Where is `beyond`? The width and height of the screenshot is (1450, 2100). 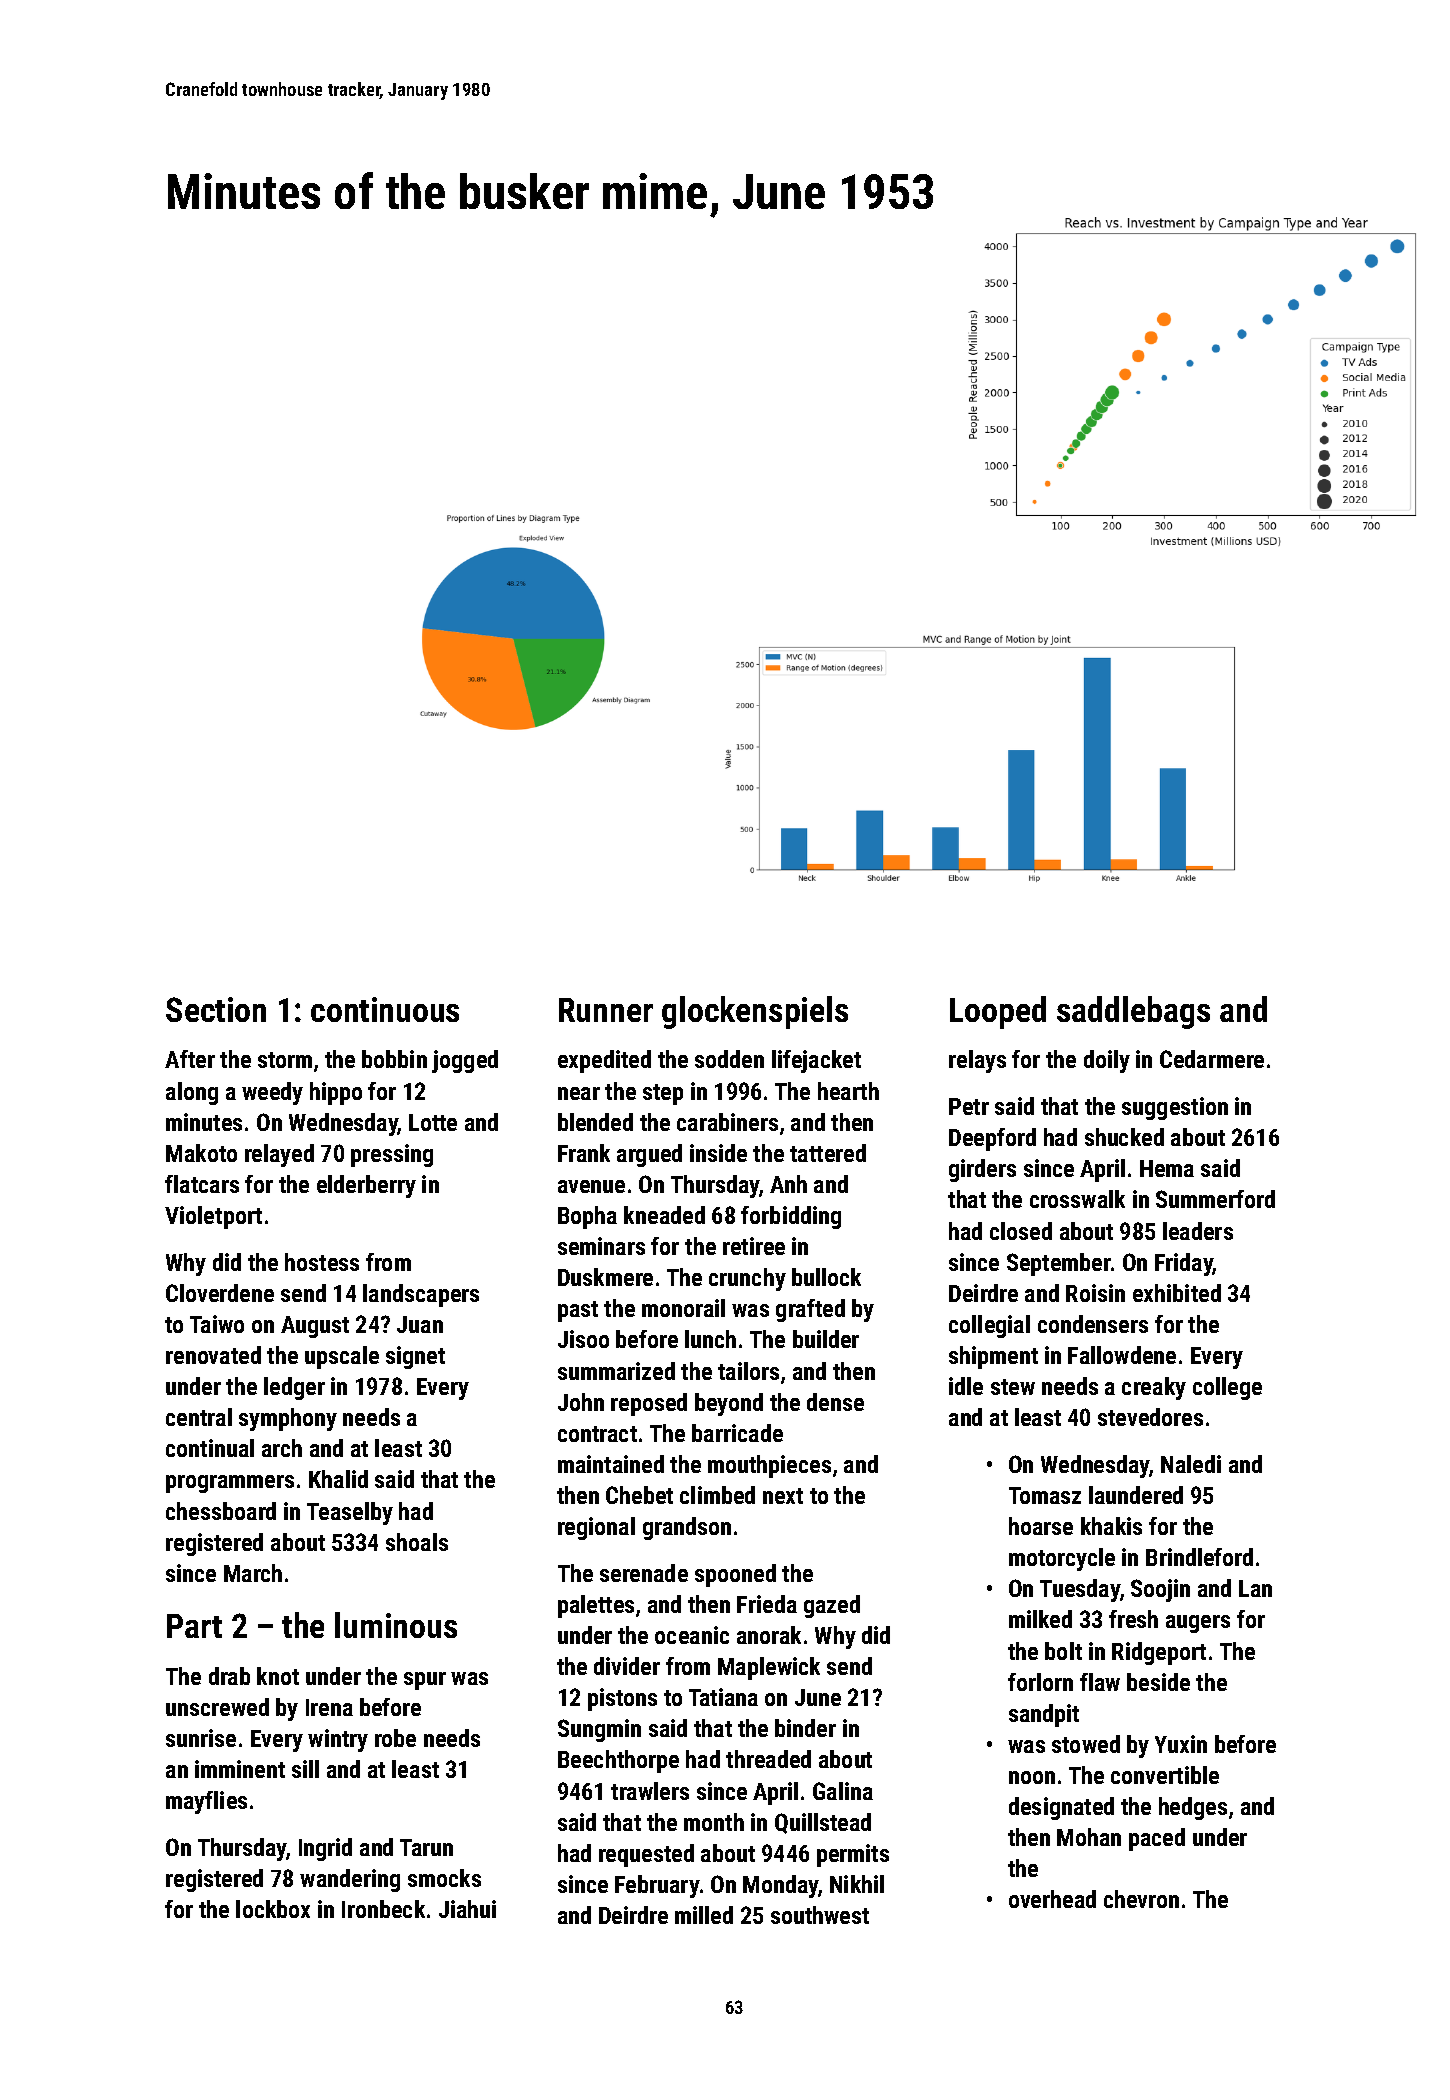 beyond is located at coordinates (729, 1404).
